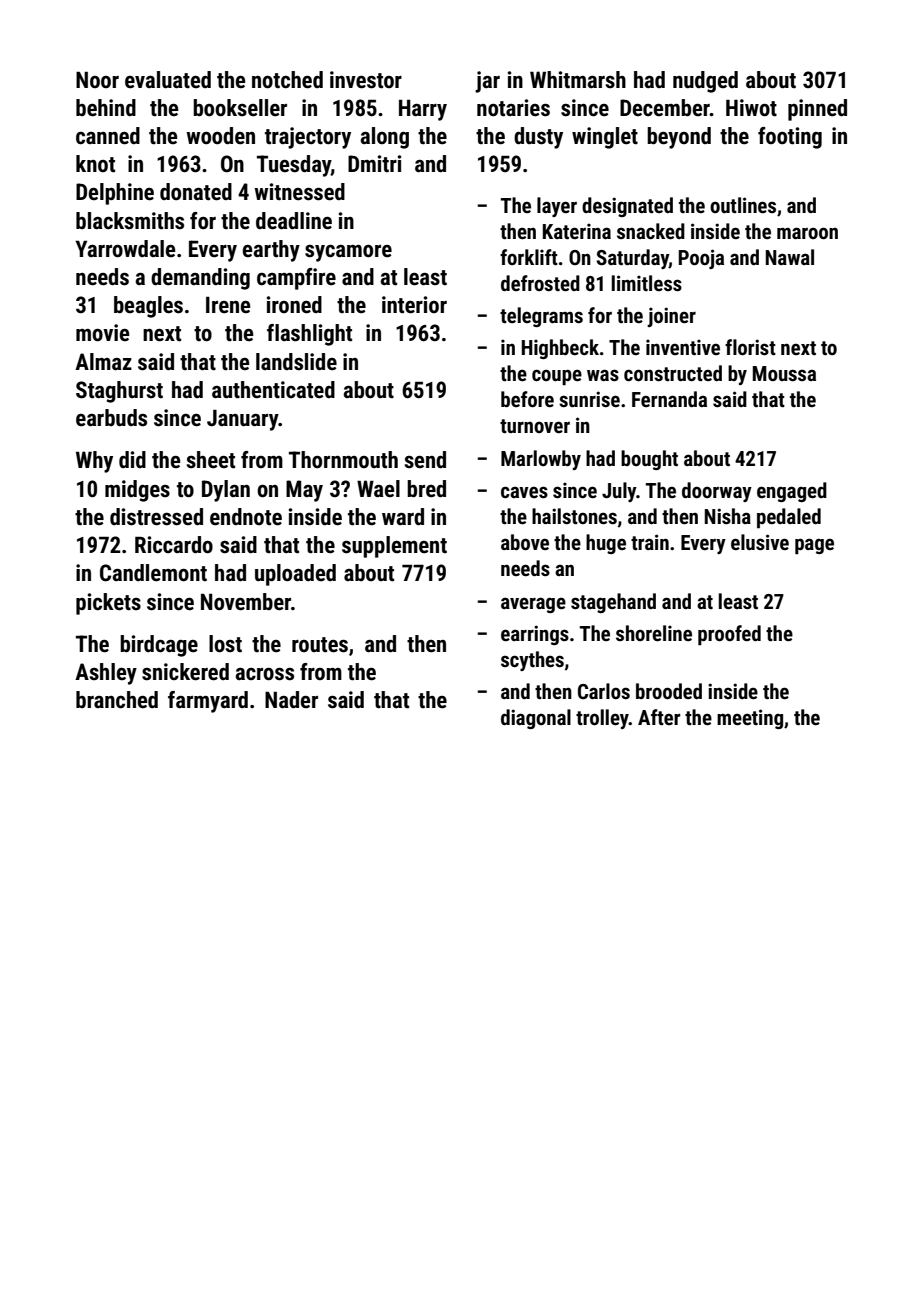 The width and height of the screenshot is (924, 1311). What do you see at coordinates (366, 80) in the screenshot?
I see `investor` at bounding box center [366, 80].
